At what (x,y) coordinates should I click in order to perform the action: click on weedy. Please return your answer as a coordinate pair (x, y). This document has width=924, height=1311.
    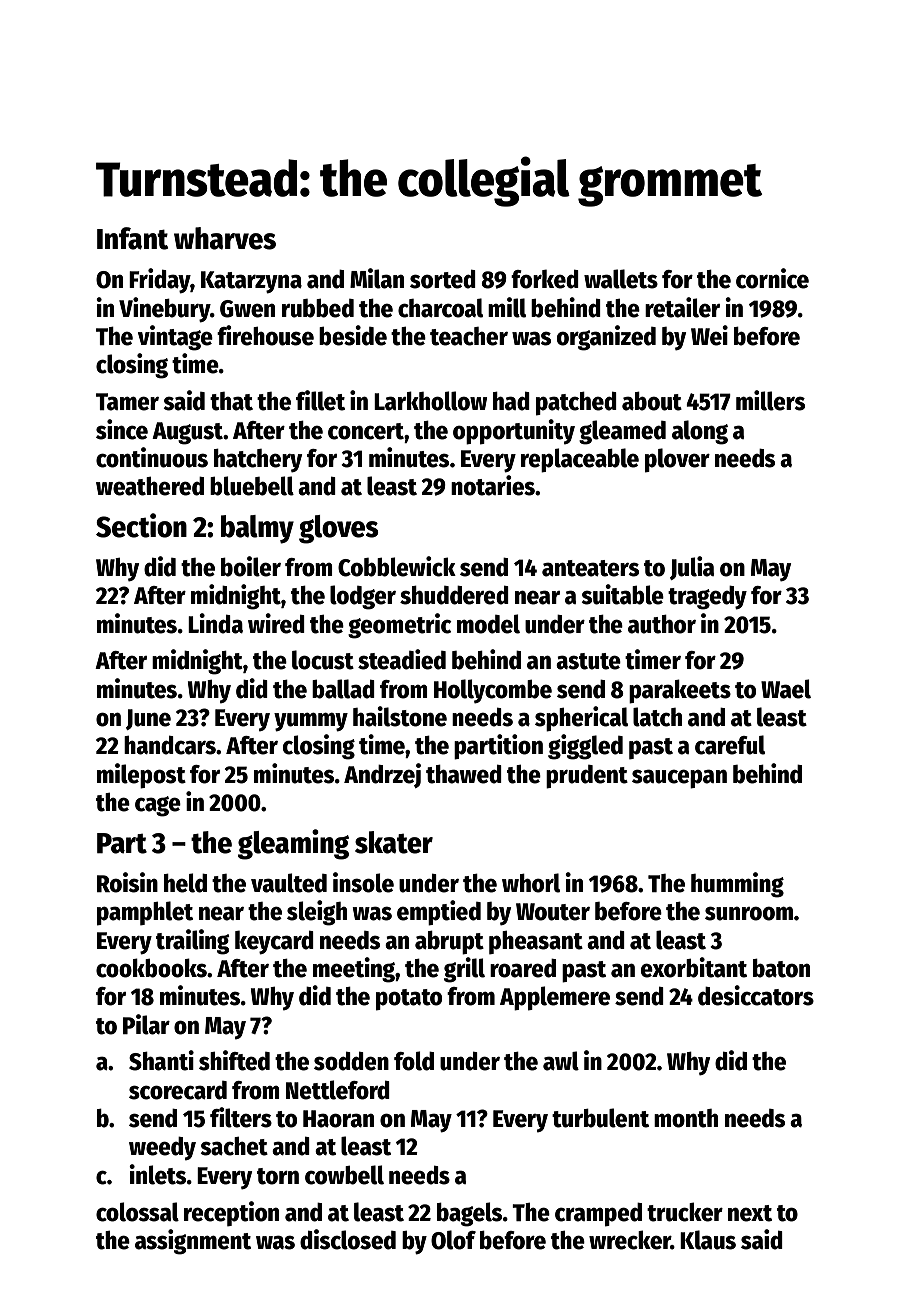
    Looking at the image, I should click on (162, 1148).
